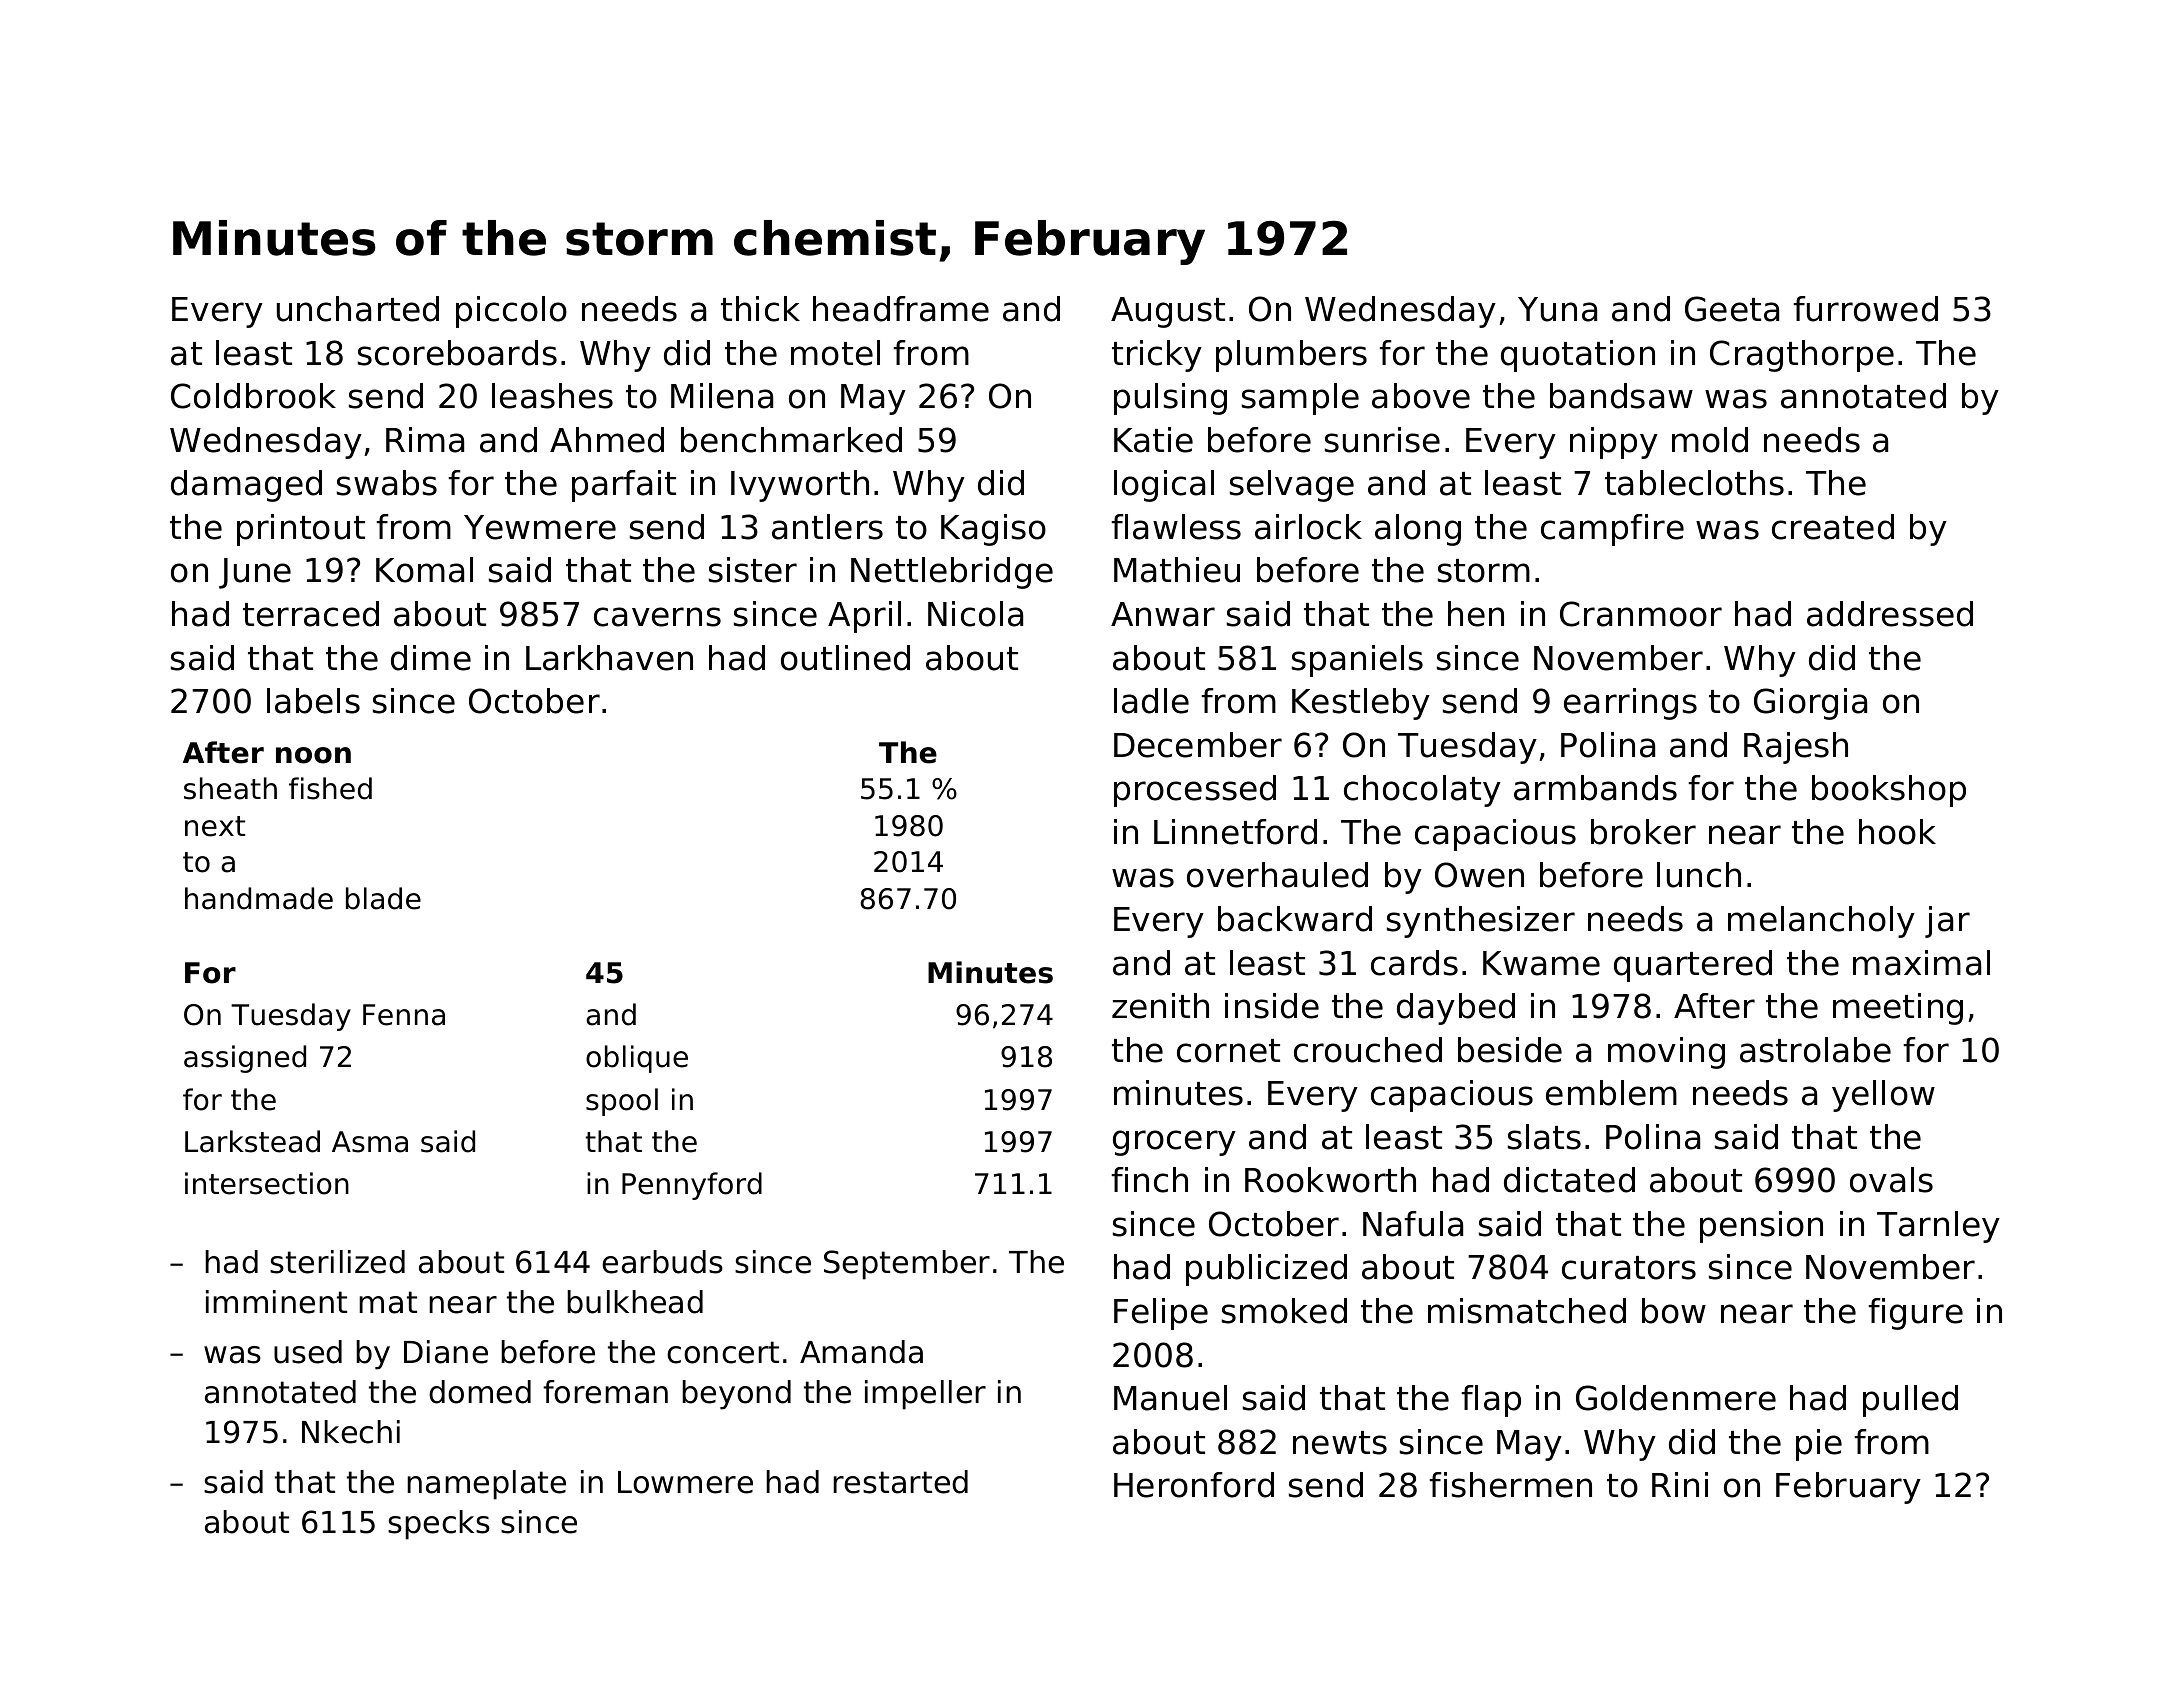 The width and height of the screenshot is (2178, 1683). Describe the element at coordinates (1153, 440) in the screenshot. I see `Katie` at that location.
